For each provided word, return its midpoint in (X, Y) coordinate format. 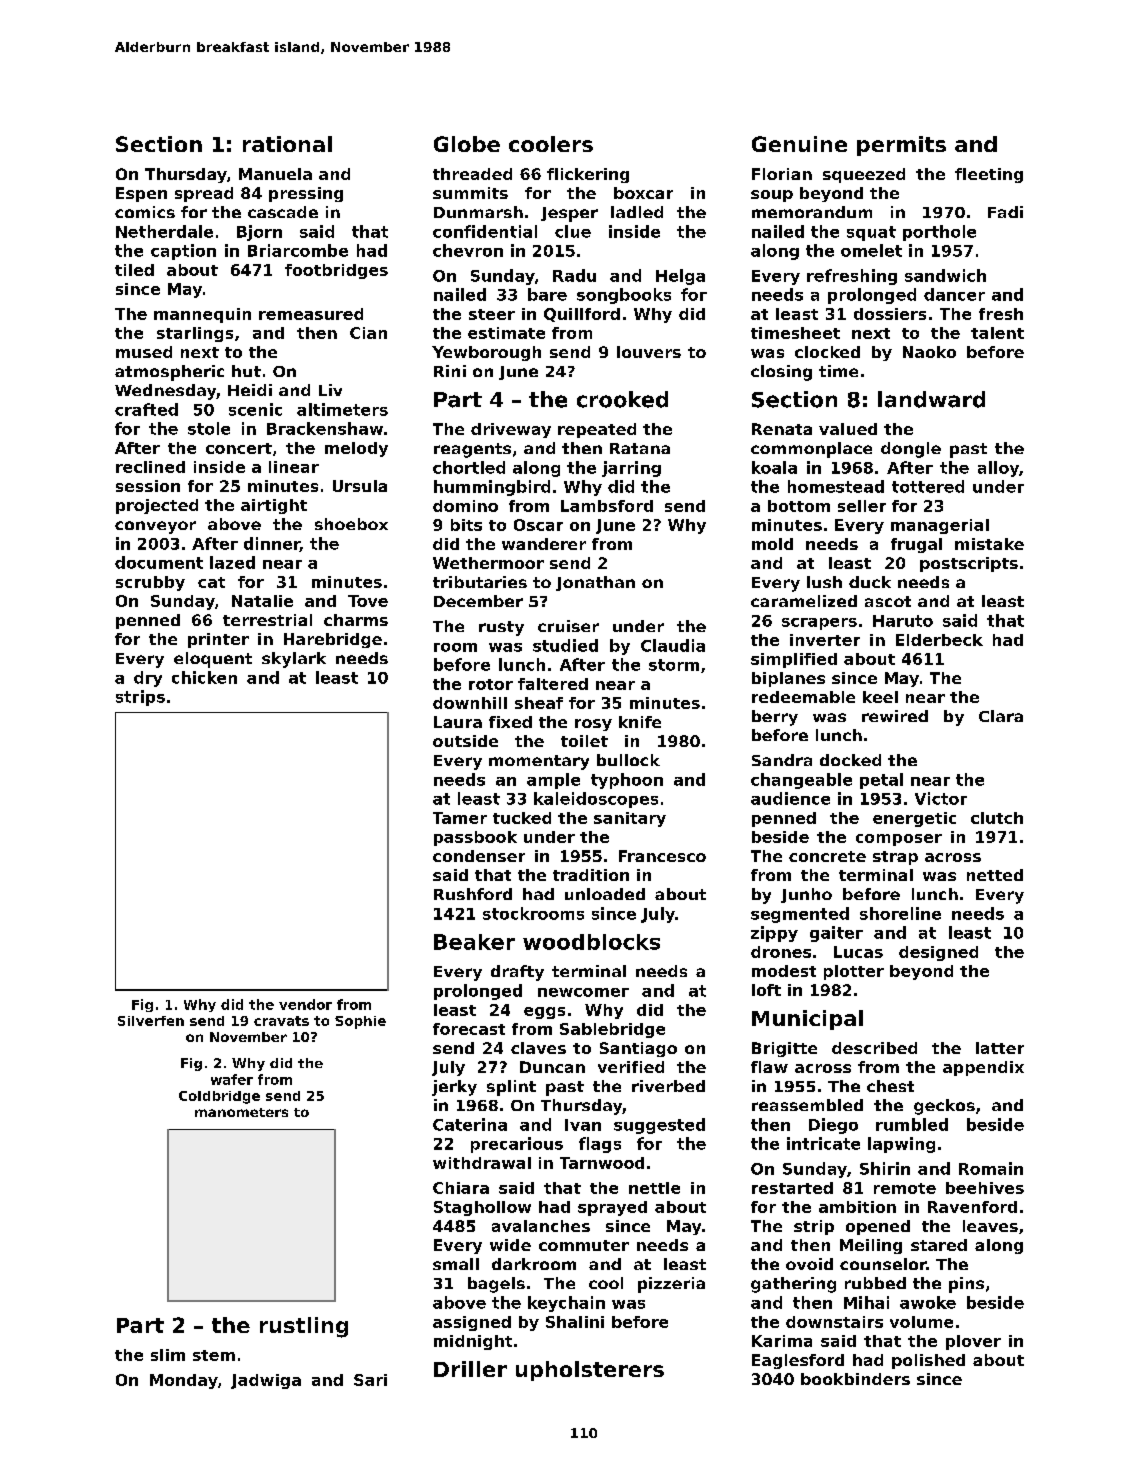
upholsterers (590, 1371)
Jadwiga (266, 1381)
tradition (591, 875)
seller (862, 506)
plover (973, 1342)
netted (995, 875)
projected (157, 506)
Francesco (662, 856)
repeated (597, 430)
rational (287, 144)
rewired (895, 716)
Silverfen (151, 1021)
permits (901, 146)
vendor (305, 1004)
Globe (467, 144)
